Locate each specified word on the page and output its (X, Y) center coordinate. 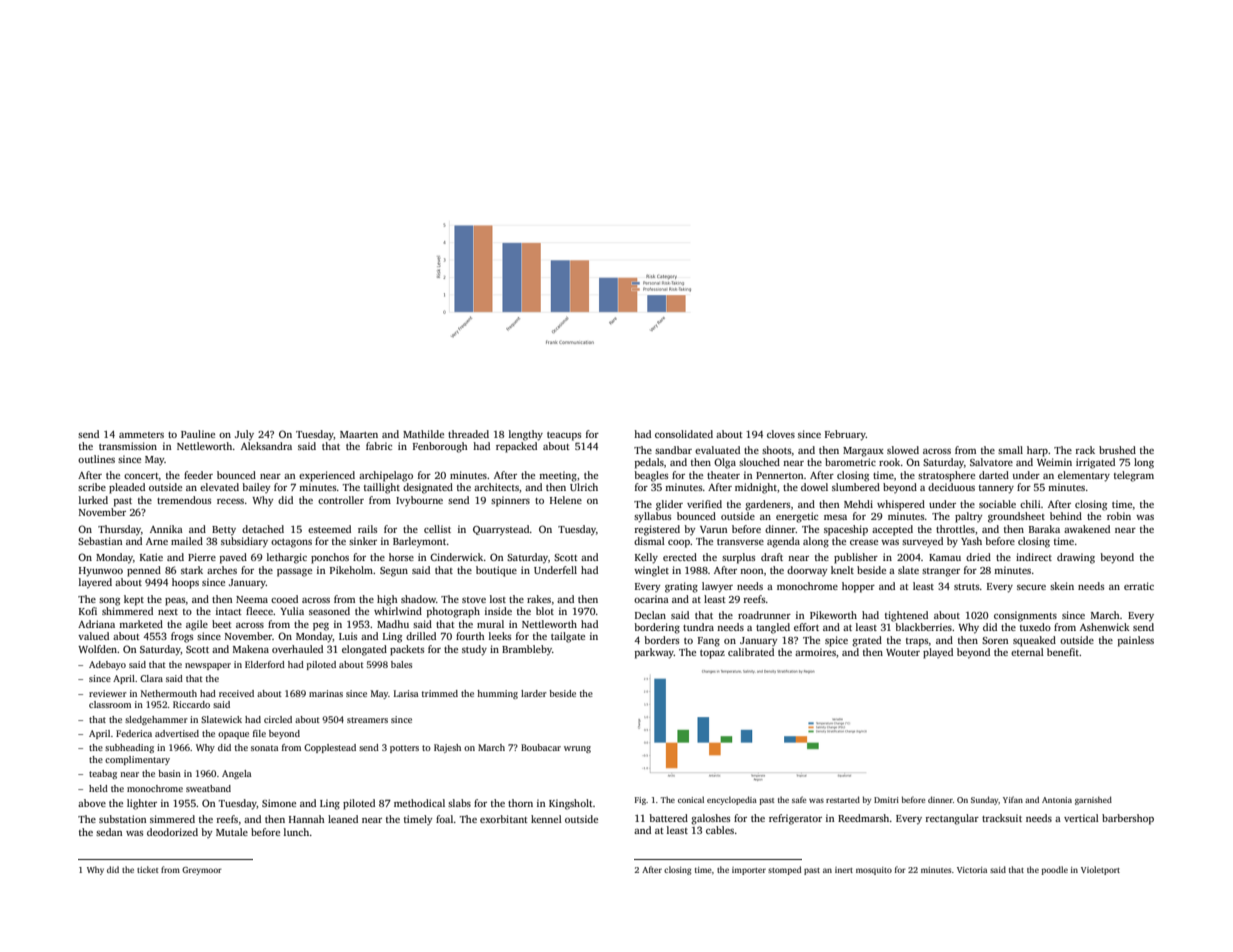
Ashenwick (1105, 627)
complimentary (137, 760)
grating (681, 587)
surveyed (922, 542)
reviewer (108, 693)
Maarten (359, 434)
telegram (1134, 476)
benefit (1063, 652)
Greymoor (202, 871)
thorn (520, 803)
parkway (654, 653)
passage (294, 573)
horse (401, 557)
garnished (1093, 800)
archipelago (386, 476)
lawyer (717, 587)
